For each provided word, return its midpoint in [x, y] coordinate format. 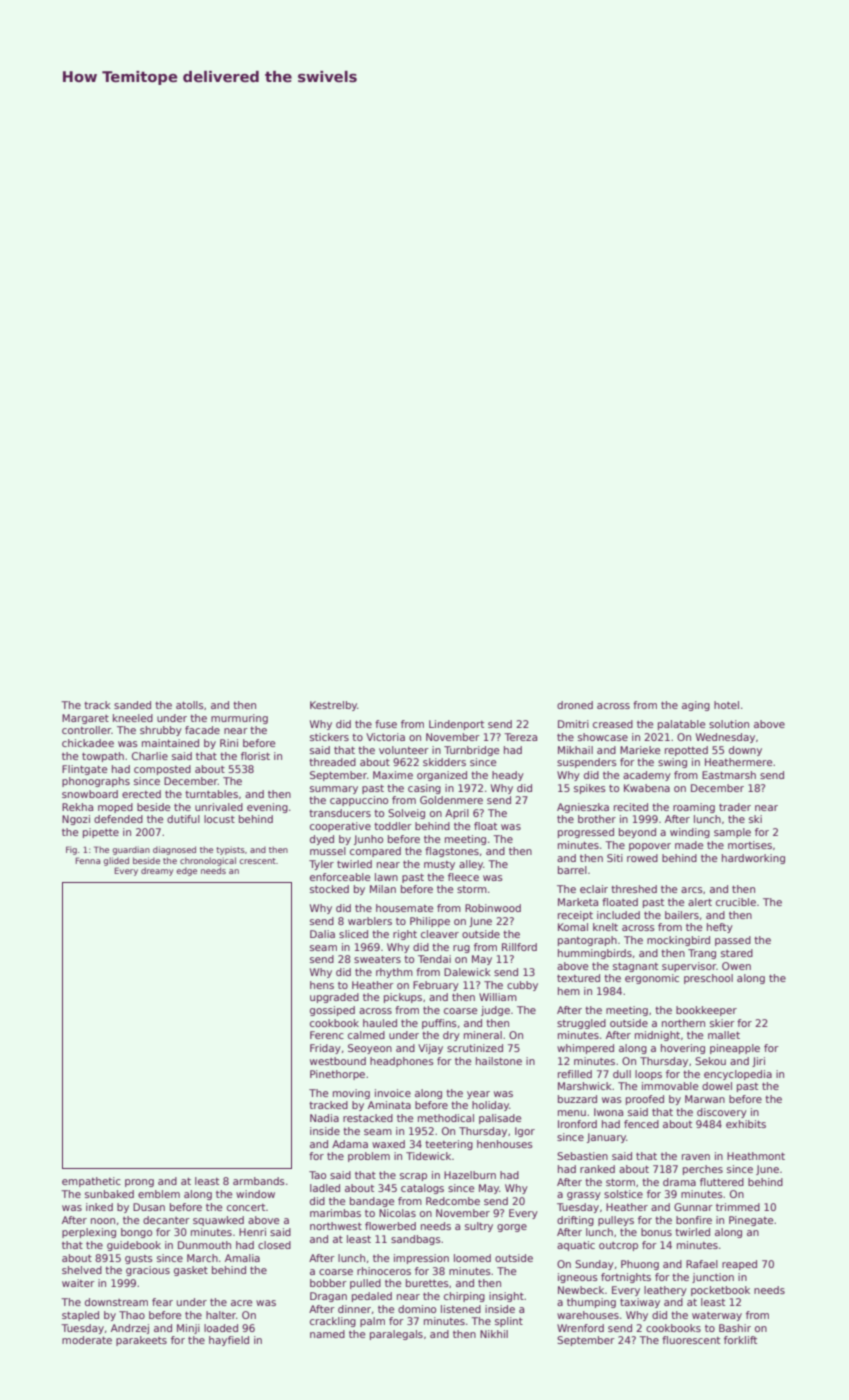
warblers [370, 921]
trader [735, 807]
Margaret [85, 719]
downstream [116, 1302]
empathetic [91, 1182]
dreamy [157, 871]
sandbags [416, 1240]
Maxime [393, 775]
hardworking [753, 859]
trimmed [738, 1207]
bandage [372, 1202]
